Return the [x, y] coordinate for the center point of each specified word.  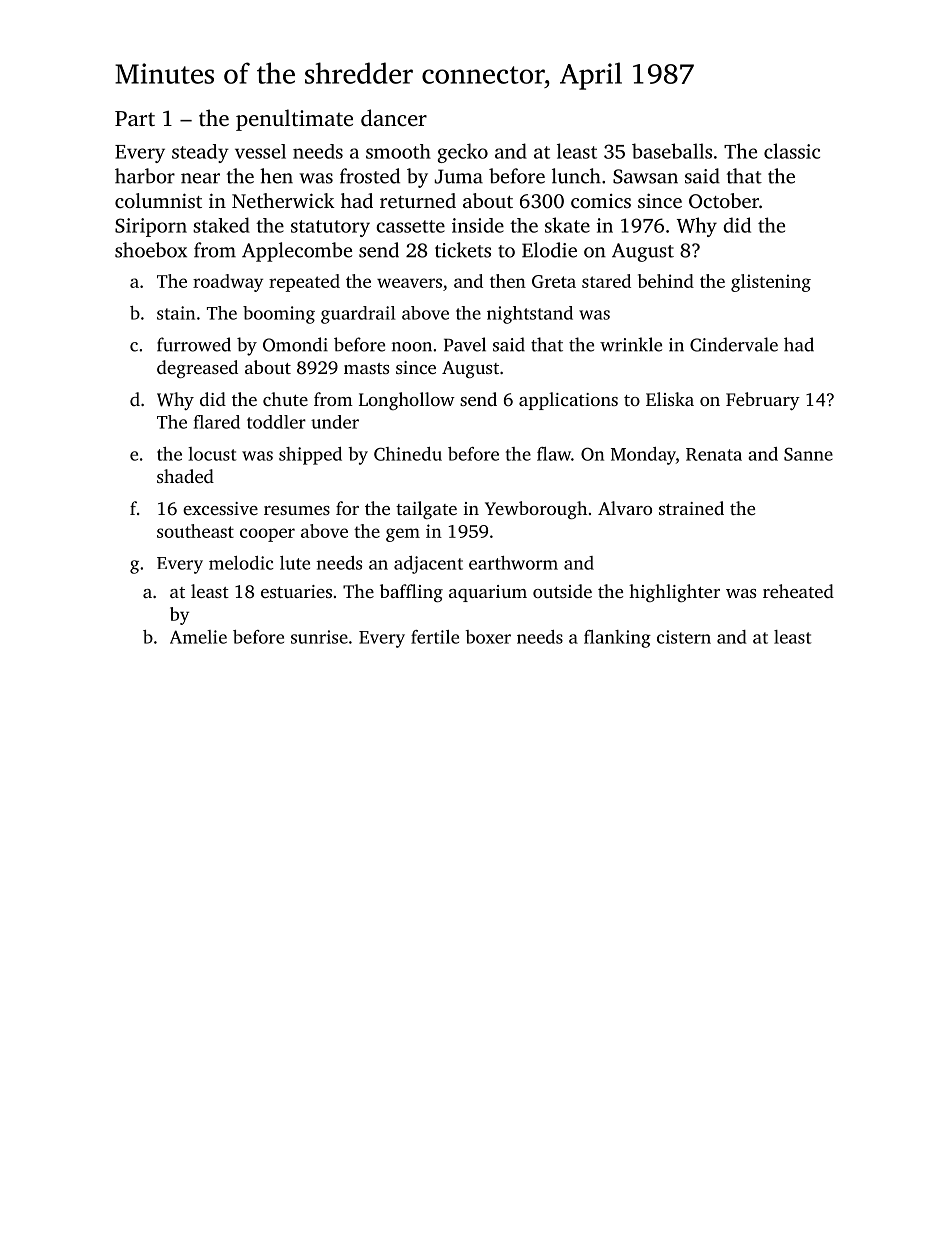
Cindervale [734, 344]
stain [176, 313]
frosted [370, 176]
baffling [411, 593]
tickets [463, 250]
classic [792, 151]
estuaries [296, 591]
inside [478, 225]
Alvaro [625, 508]
